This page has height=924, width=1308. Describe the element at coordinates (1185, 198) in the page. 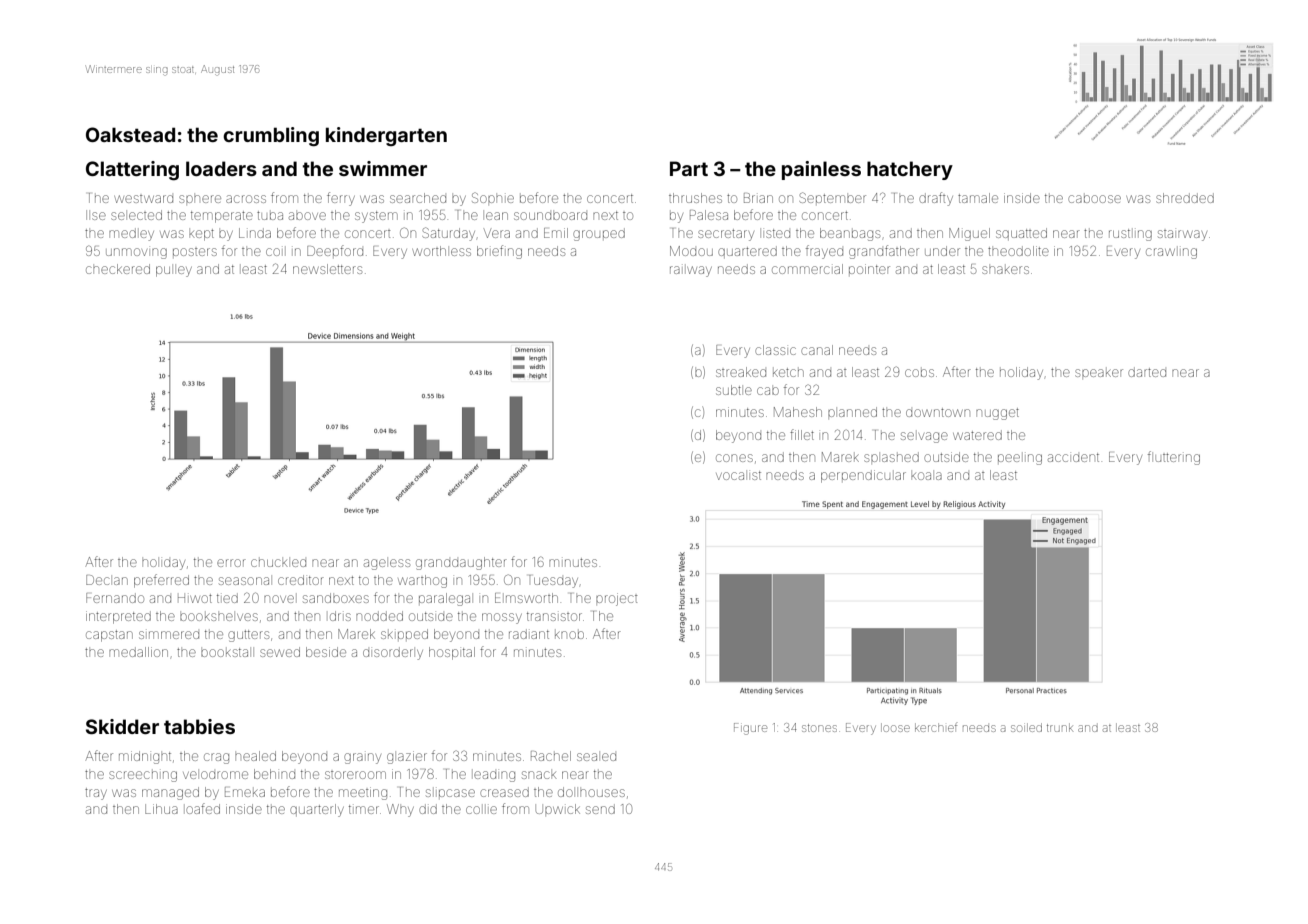

I see `shredded` at that location.
